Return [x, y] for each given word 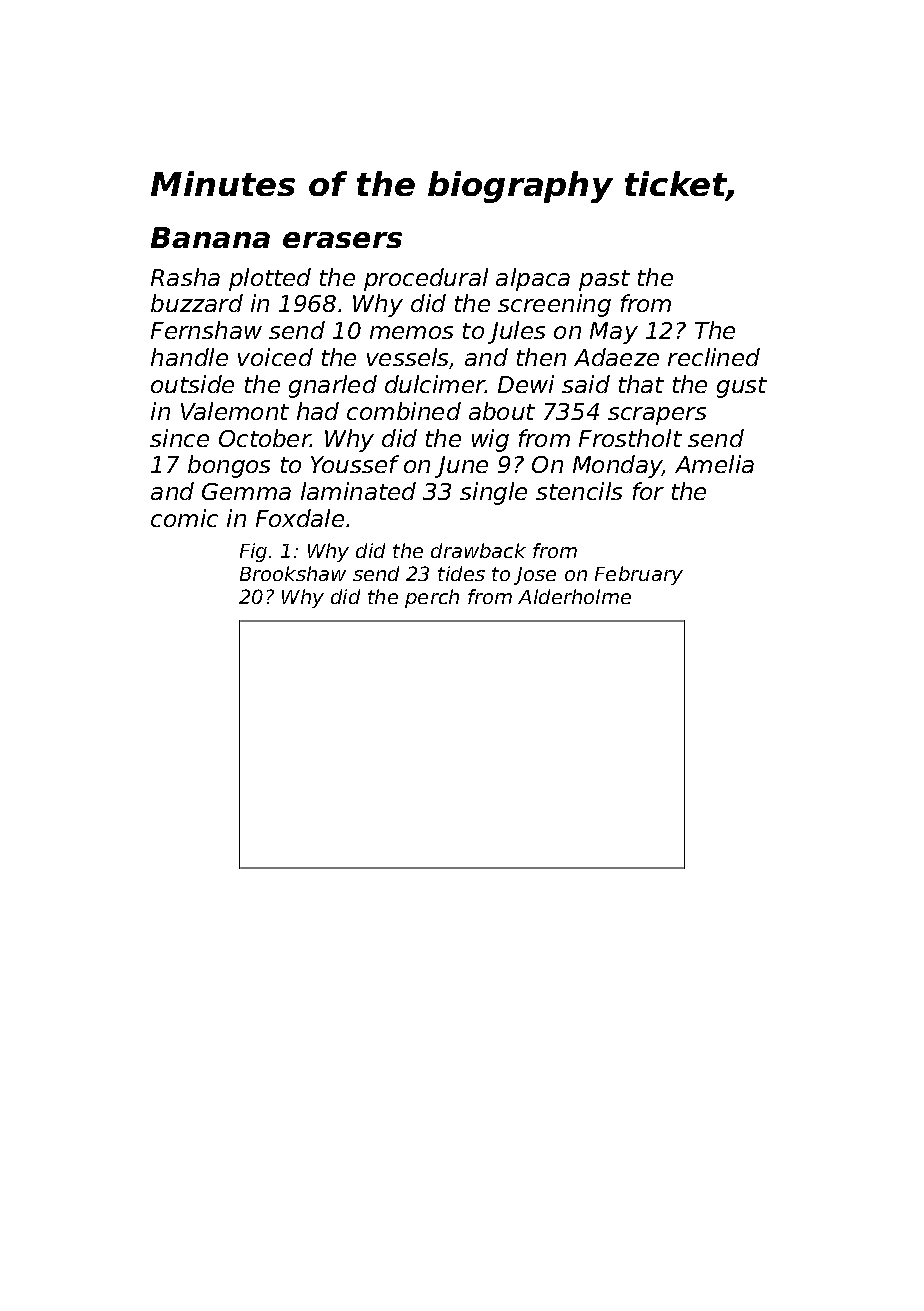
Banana [210, 237]
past [604, 280]
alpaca [533, 279]
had [318, 411]
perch [432, 598]
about [502, 411]
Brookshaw [293, 573]
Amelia [714, 464]
